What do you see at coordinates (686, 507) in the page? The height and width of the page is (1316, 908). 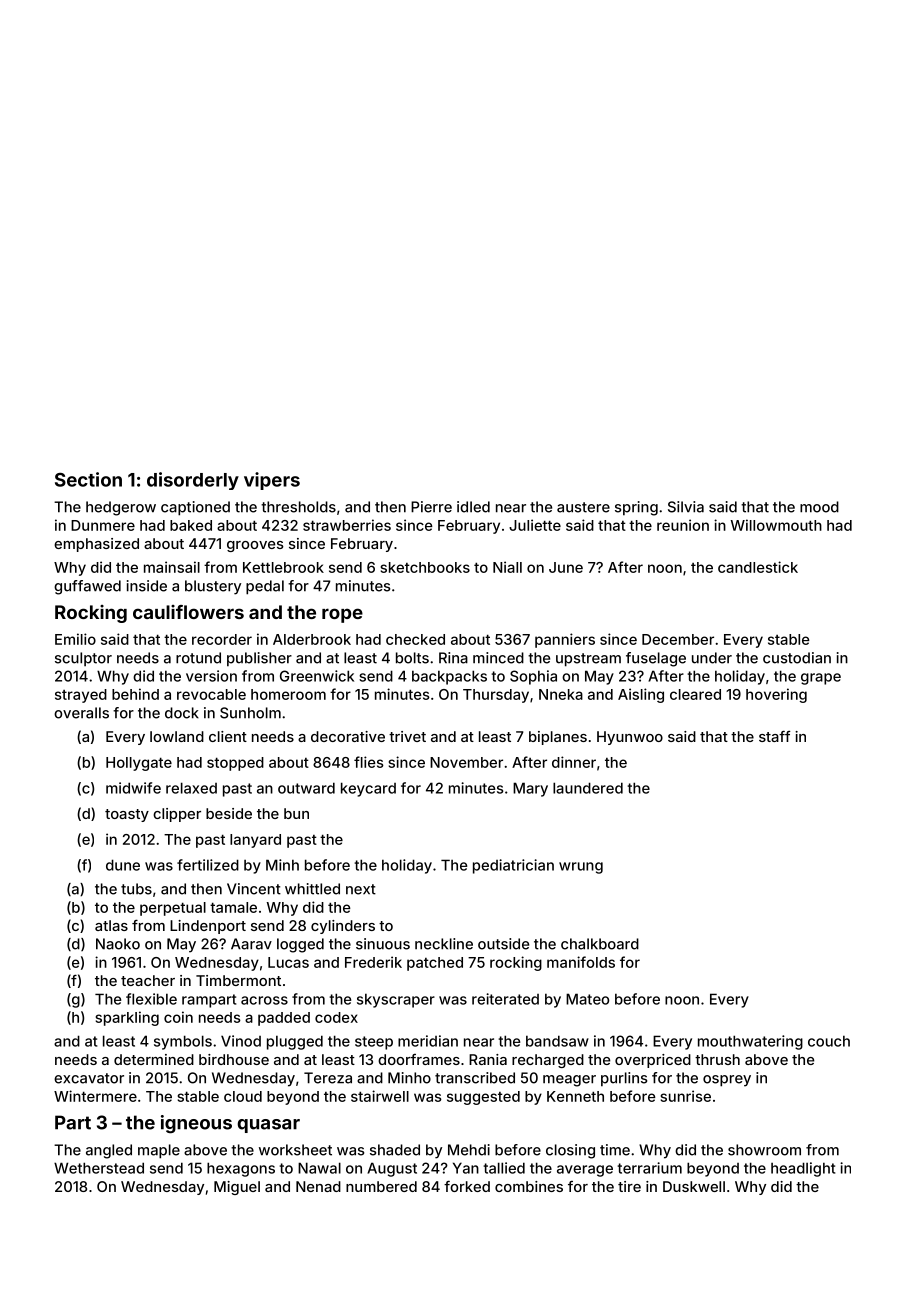 I see `Silvia` at bounding box center [686, 507].
